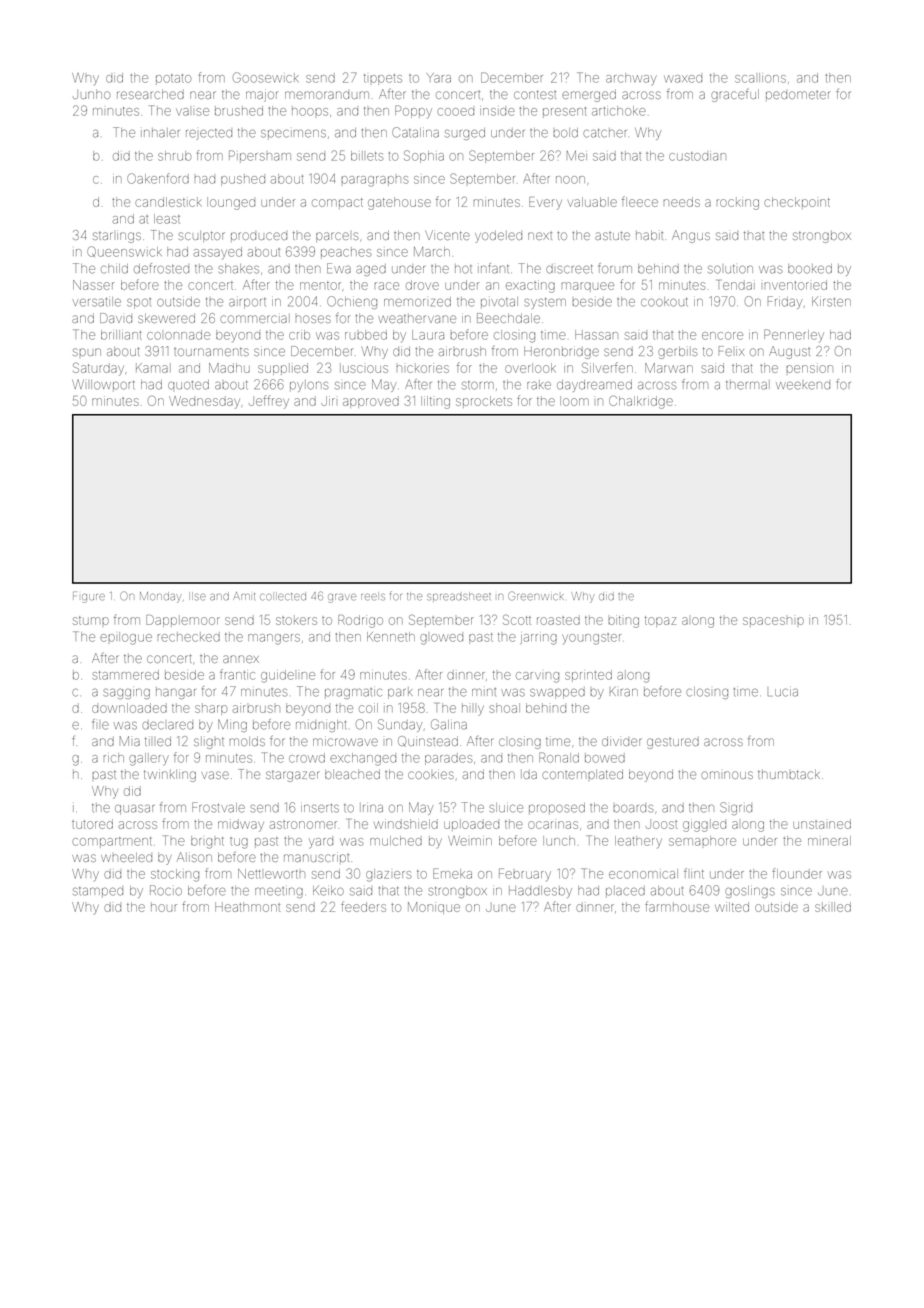  Describe the element at coordinates (455, 112) in the image. I see `cooed` at that location.
